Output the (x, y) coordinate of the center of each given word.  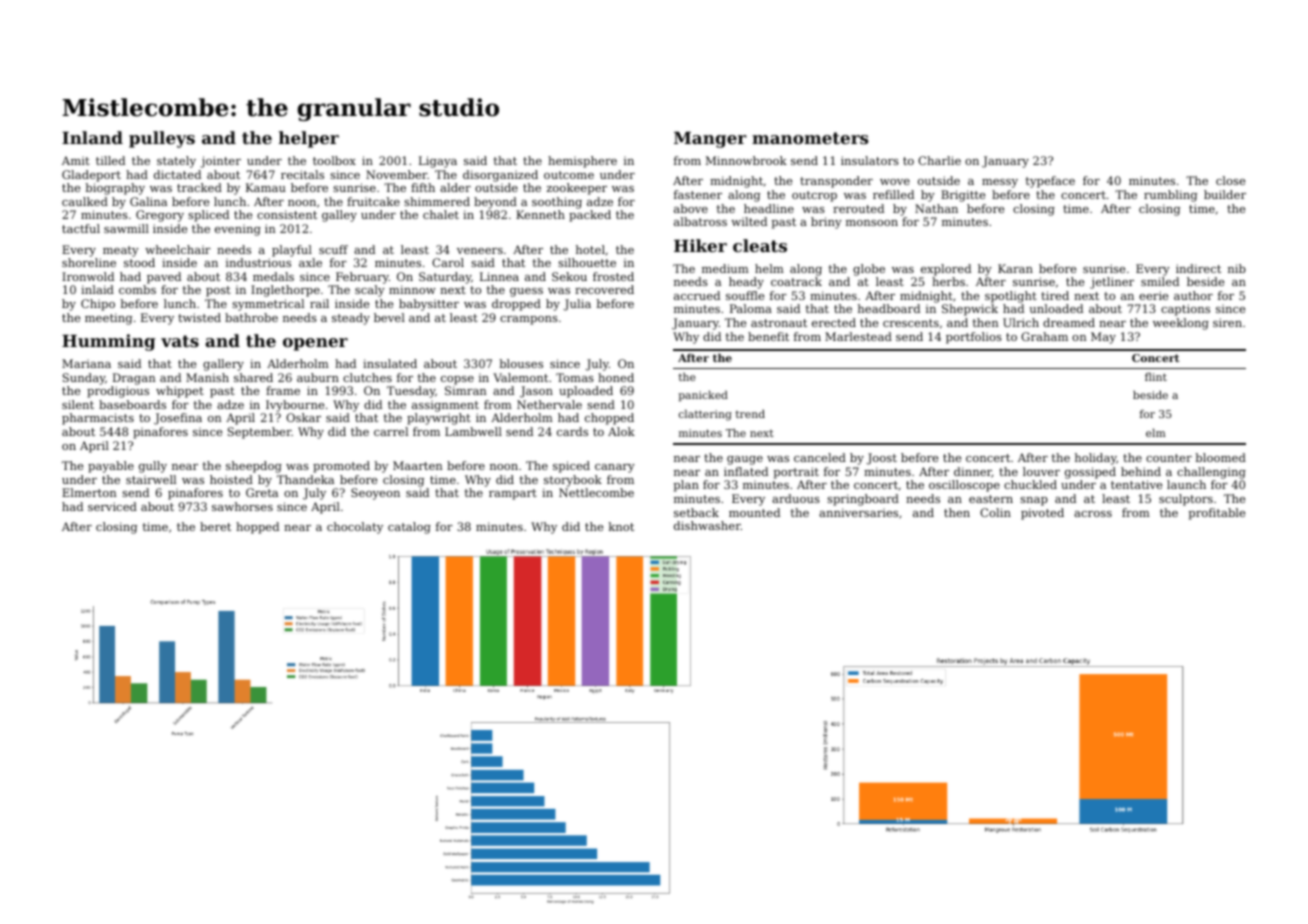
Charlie (939, 160)
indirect (1198, 268)
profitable (1217, 514)
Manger (710, 140)
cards (572, 431)
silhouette (587, 262)
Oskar (303, 417)
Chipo (98, 305)
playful (292, 251)
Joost (882, 459)
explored (946, 270)
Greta (262, 492)
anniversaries (858, 512)
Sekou (569, 276)
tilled (110, 160)
